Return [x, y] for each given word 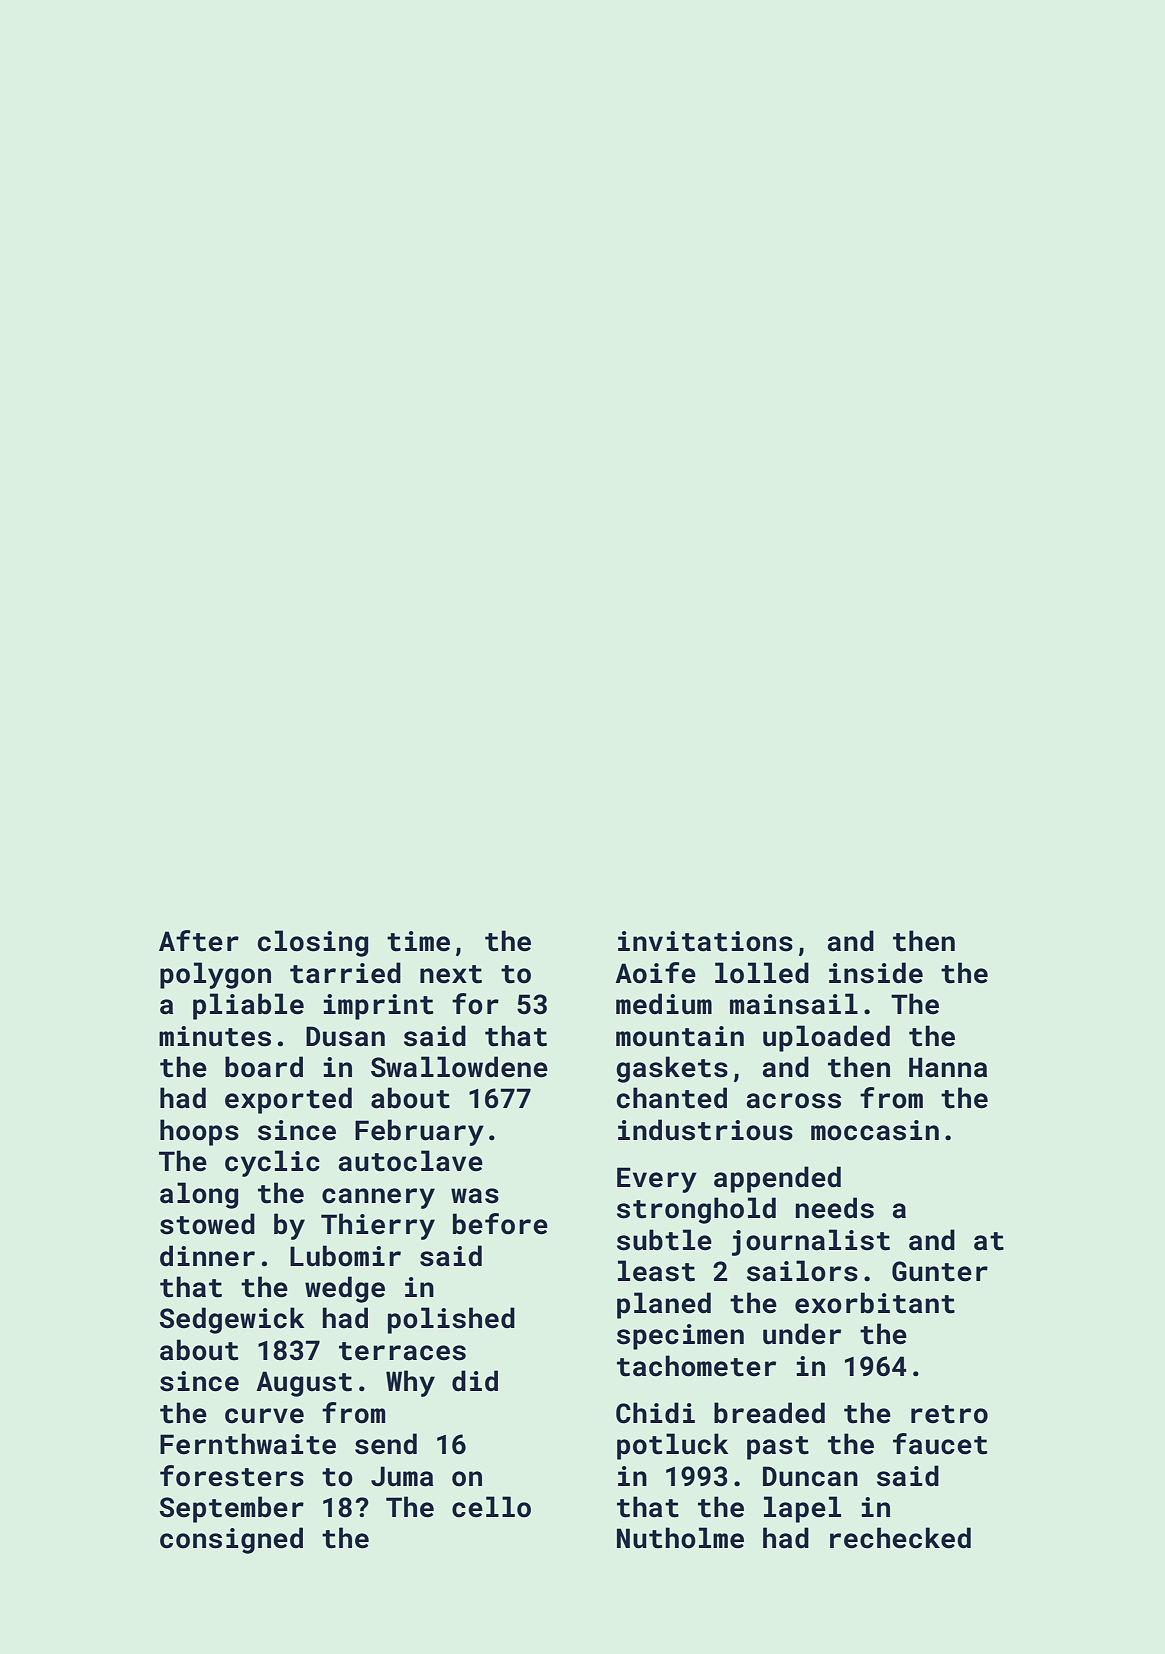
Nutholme [680, 1538]
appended [777, 1179]
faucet [940, 1444]
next [451, 974]
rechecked [900, 1538]
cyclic [272, 1163]
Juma [402, 1476]
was [475, 1196]
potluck [672, 1446]
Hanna [948, 1067]
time [418, 941]
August [304, 1384]
